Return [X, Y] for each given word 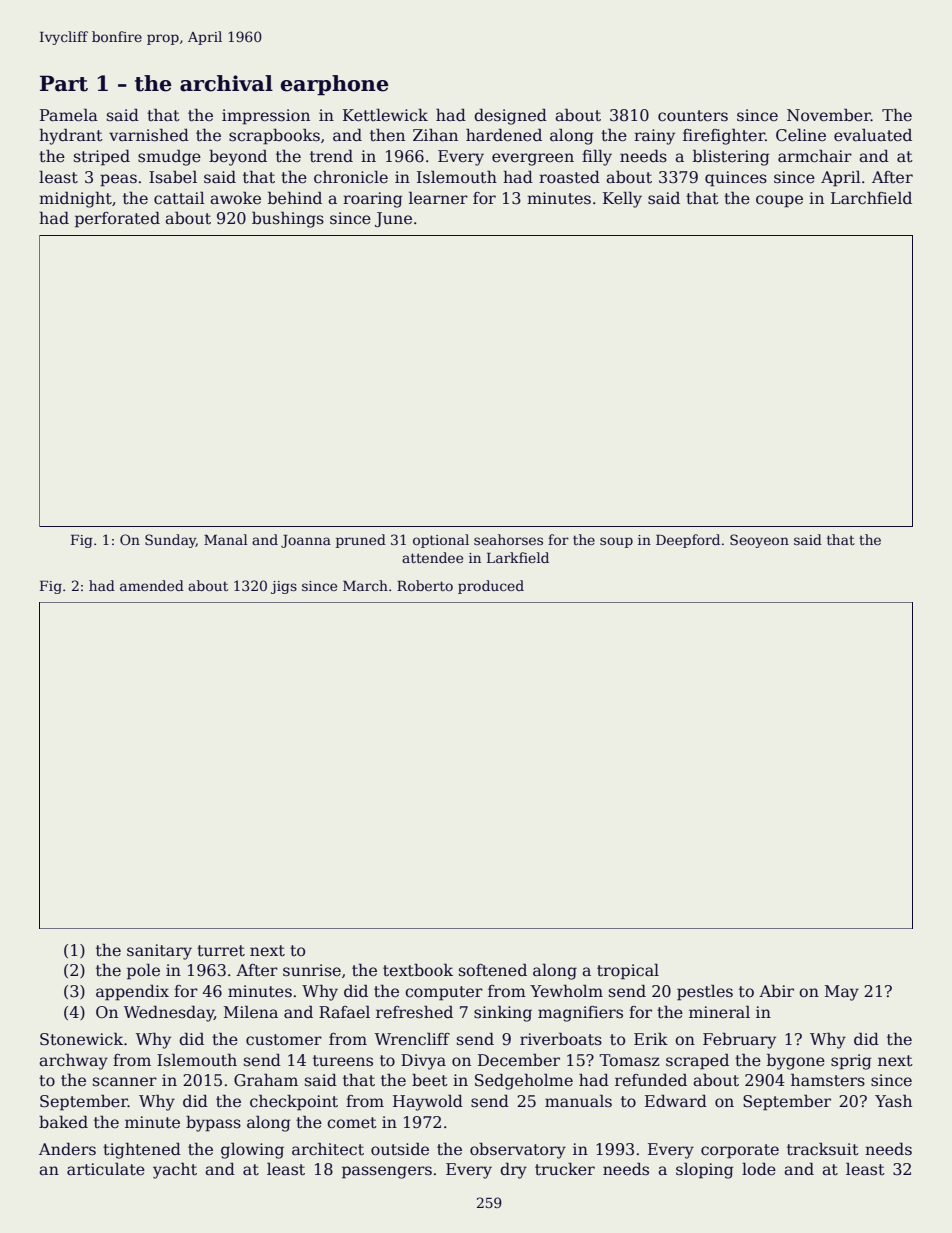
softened [493, 970]
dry [513, 1170]
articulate [106, 1169]
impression [266, 117]
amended [152, 585]
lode [759, 1169]
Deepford [688, 541]
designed [510, 116]
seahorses [508, 539]
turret [221, 951]
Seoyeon [759, 541]
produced [491, 587]
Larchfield [871, 198]
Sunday [170, 541]
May [842, 993]
